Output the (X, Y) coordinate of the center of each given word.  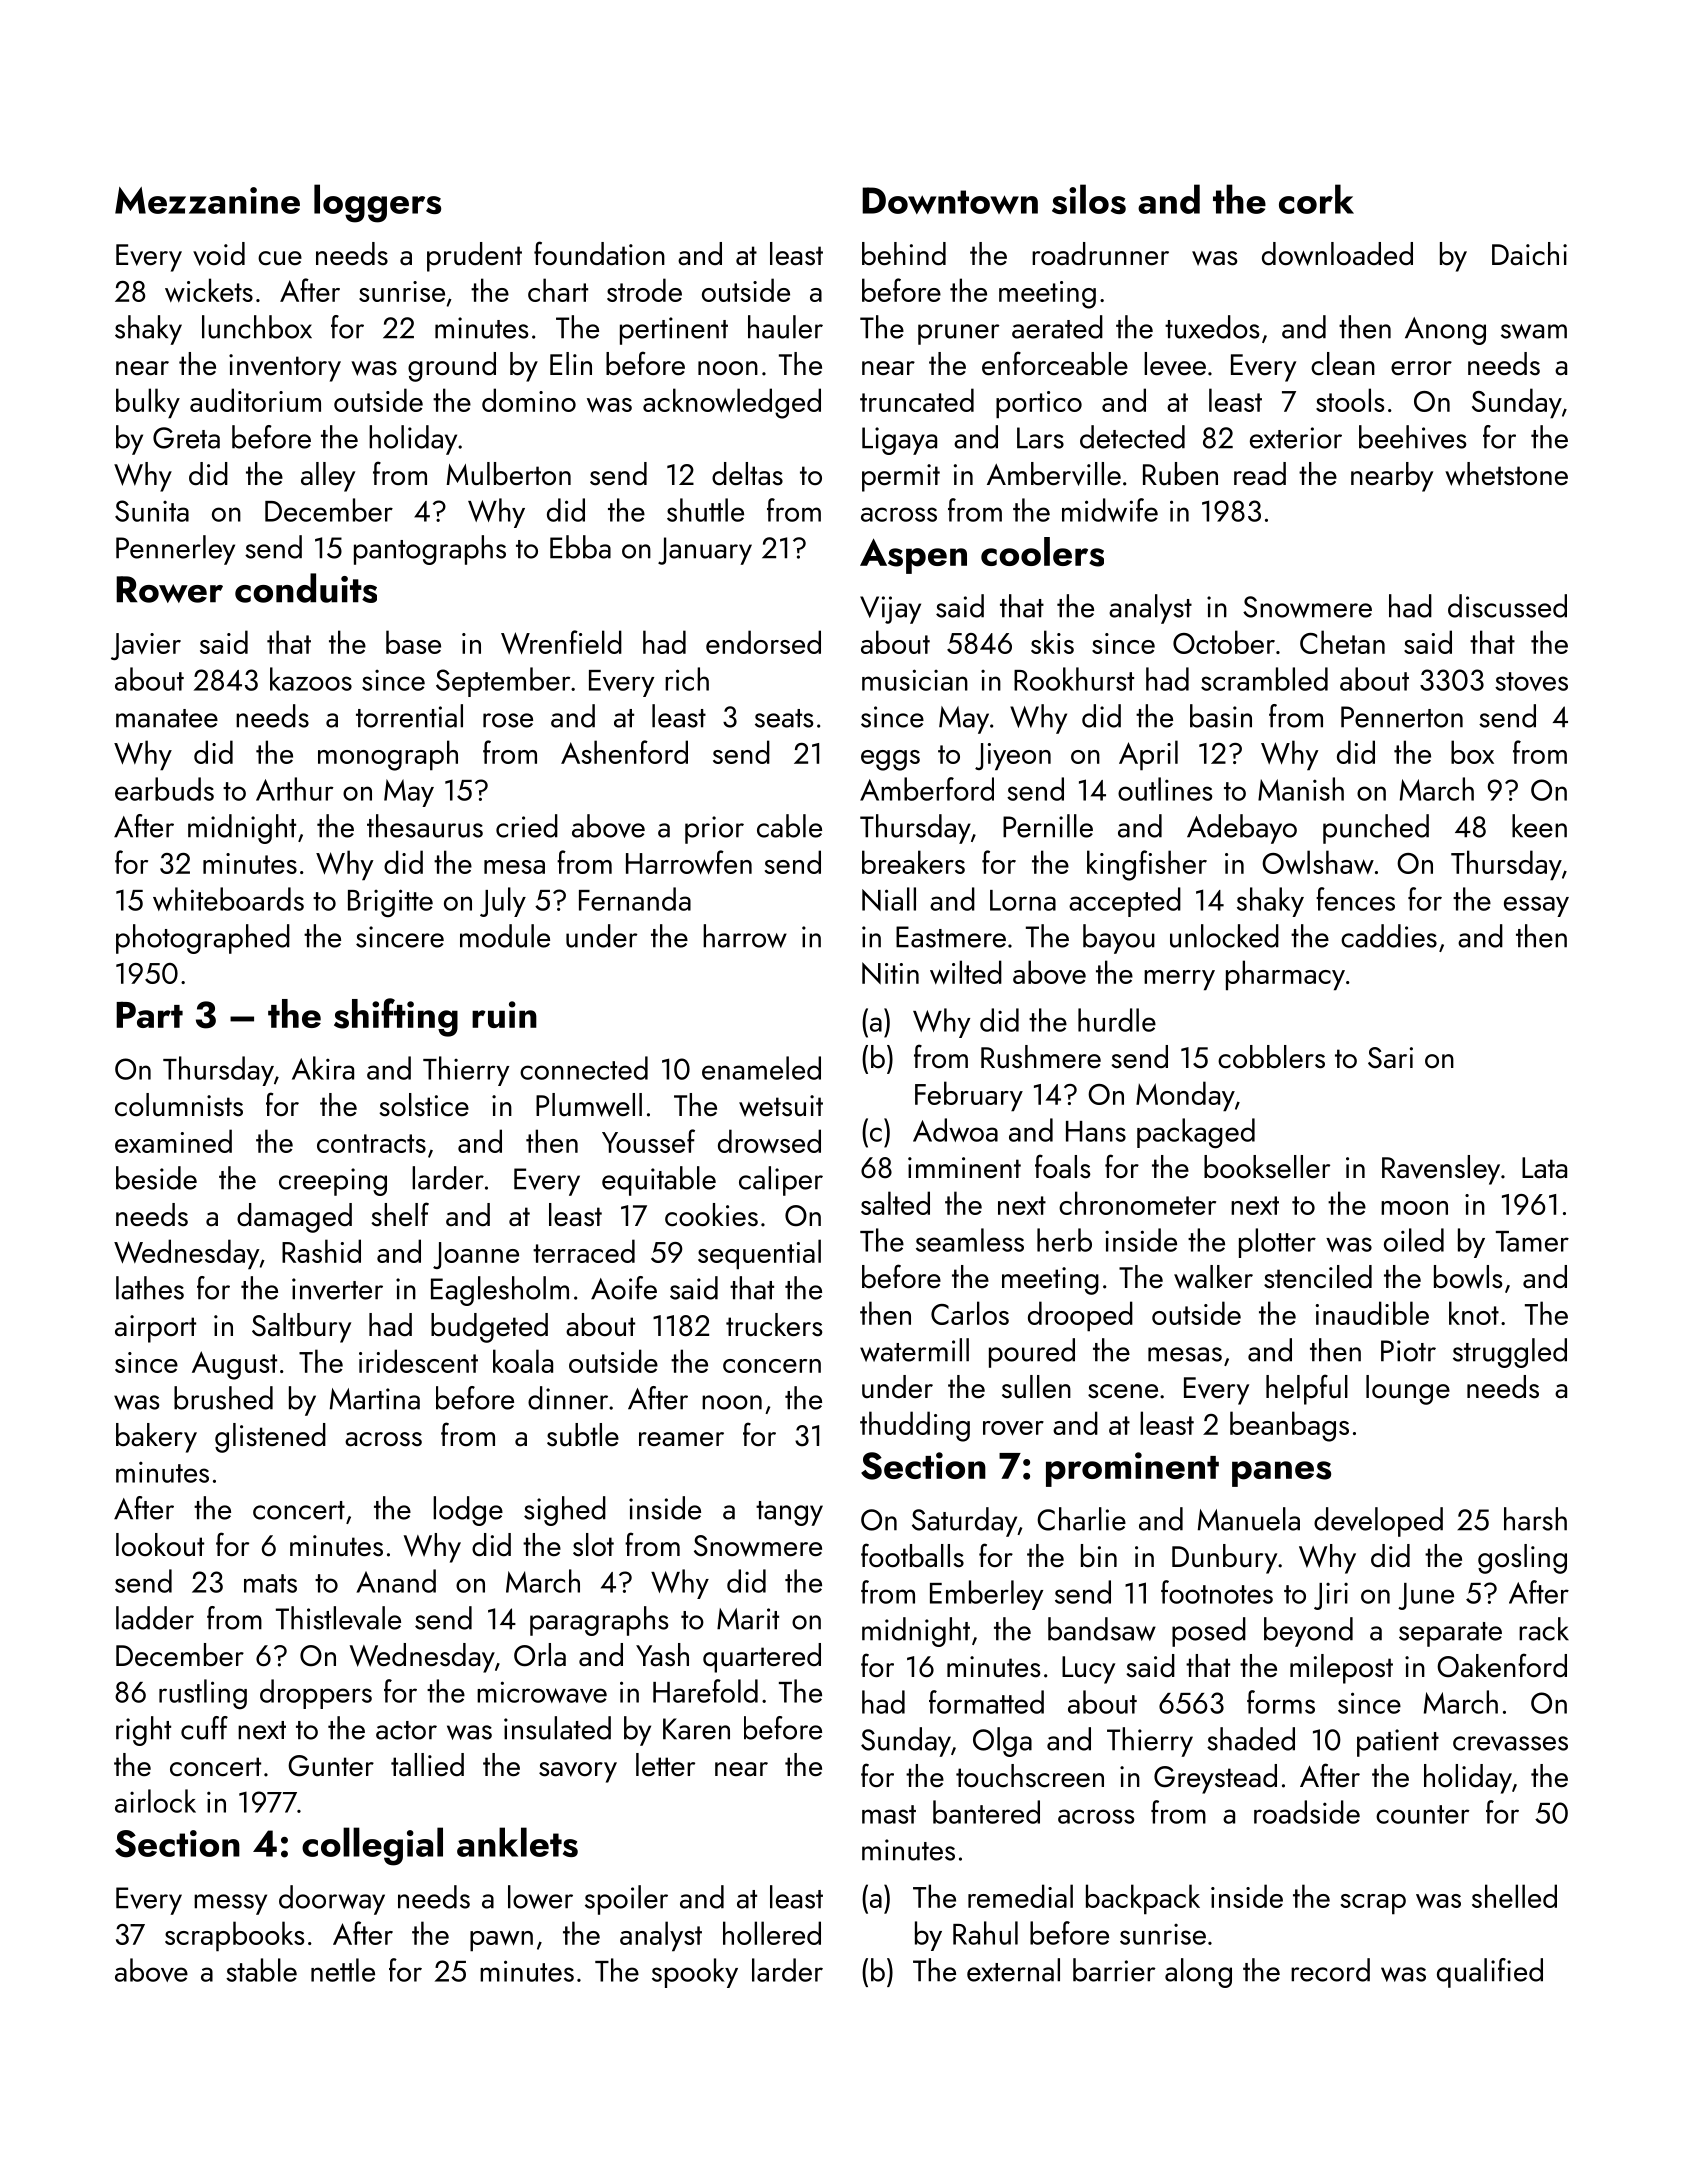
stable (261, 1970)
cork (1316, 199)
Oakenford (1502, 1665)
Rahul (985, 1933)
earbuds (164, 789)
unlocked (1224, 936)
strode (644, 290)
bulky (148, 403)
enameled (761, 1068)
